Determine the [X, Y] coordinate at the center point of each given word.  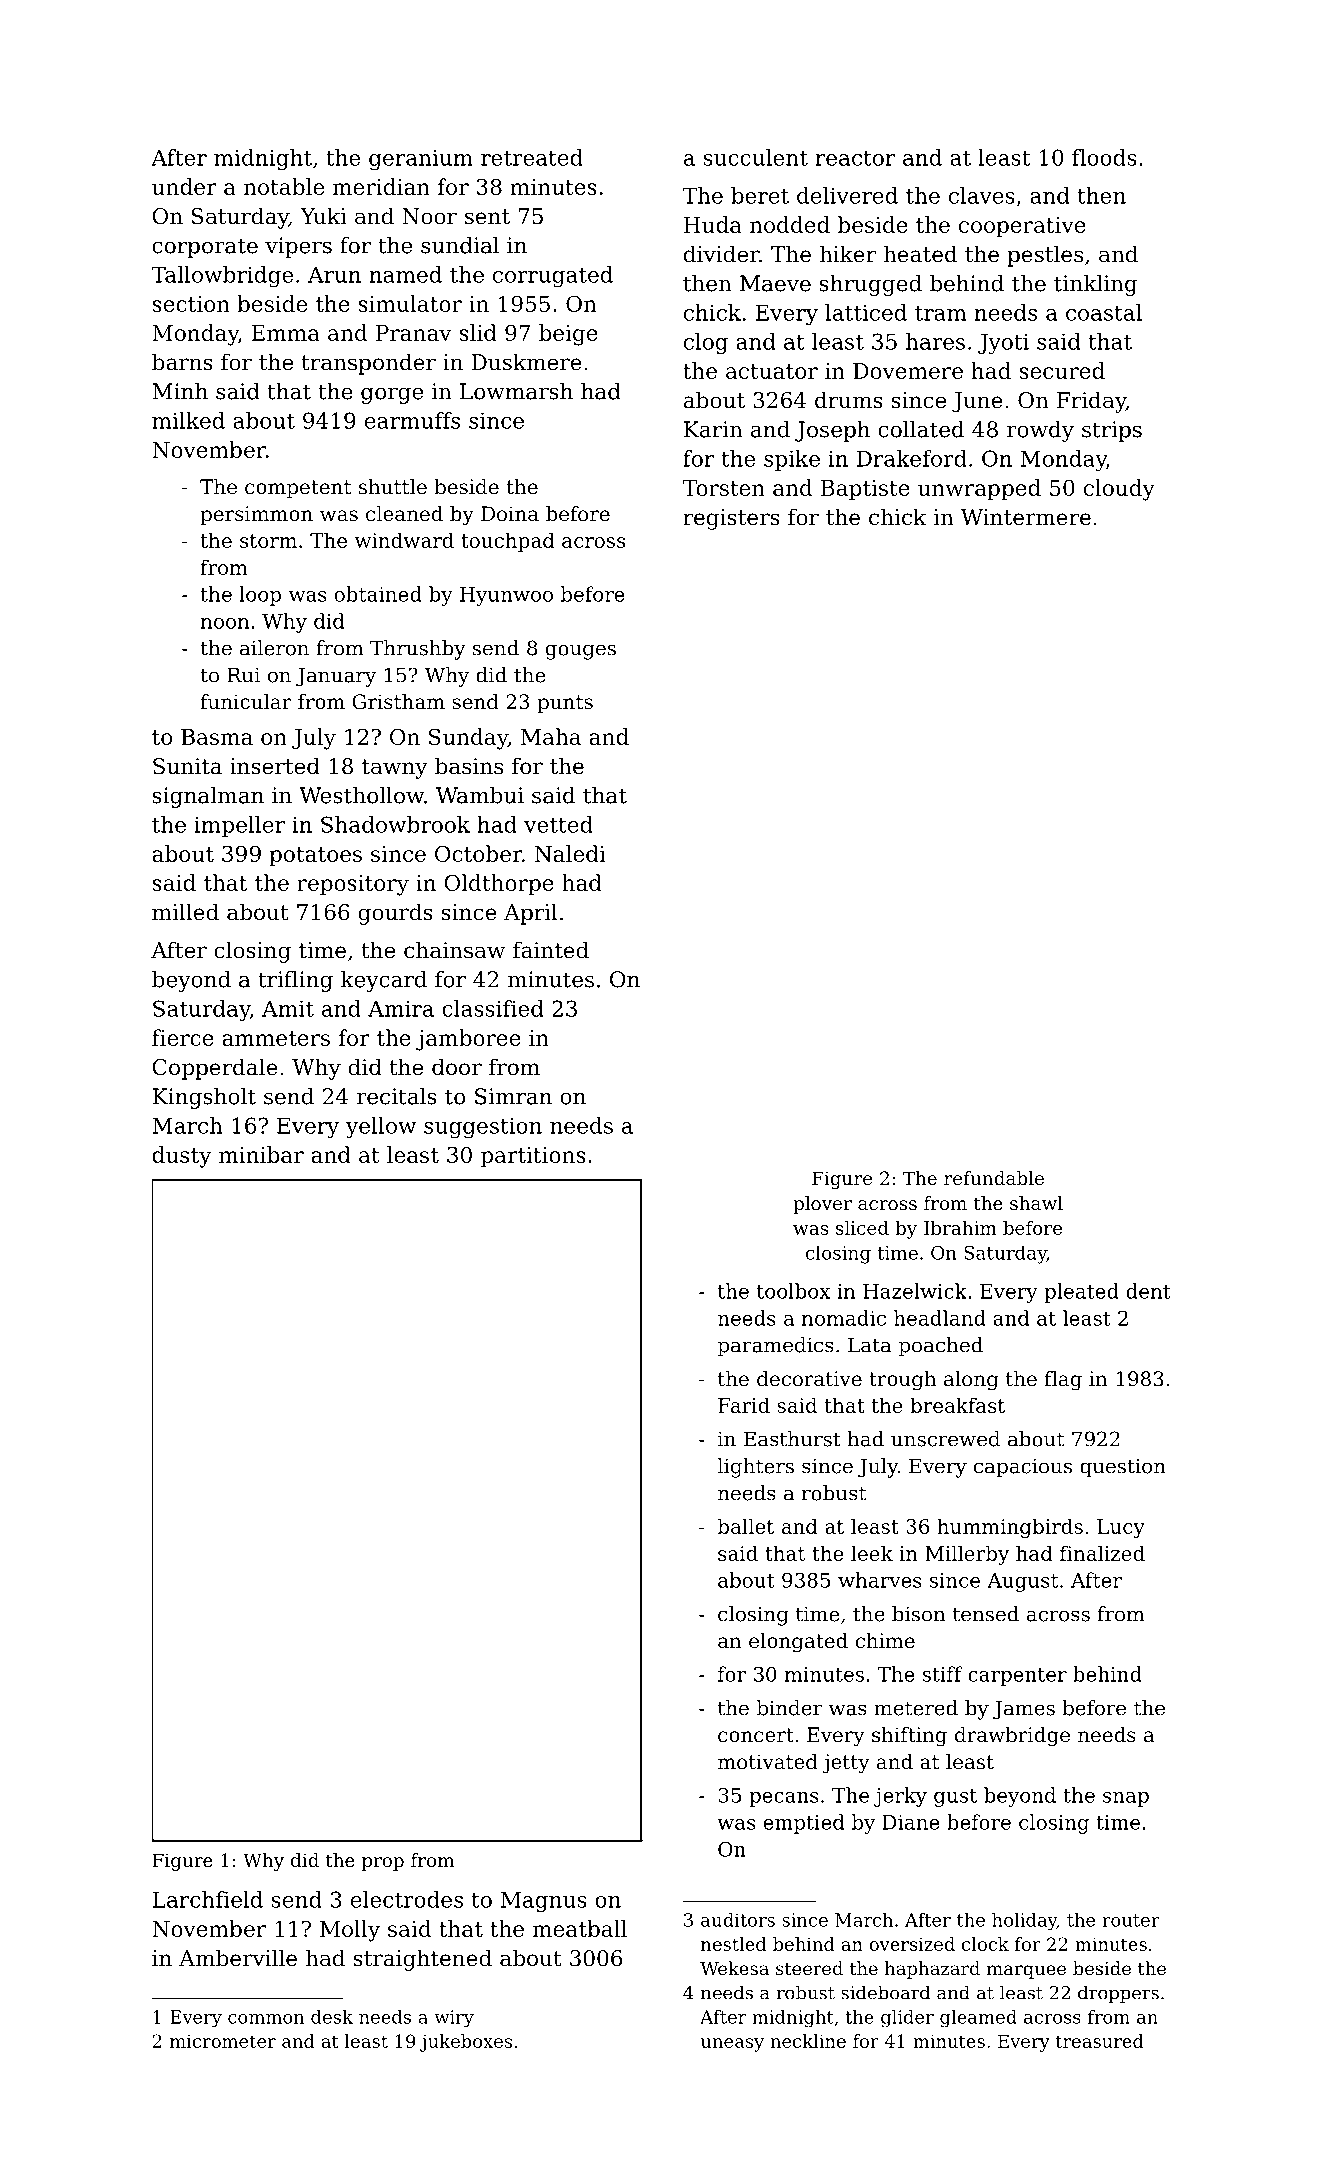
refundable [994, 1178]
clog [706, 344]
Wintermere [1026, 517]
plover [822, 1205]
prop [383, 1864]
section [191, 304]
